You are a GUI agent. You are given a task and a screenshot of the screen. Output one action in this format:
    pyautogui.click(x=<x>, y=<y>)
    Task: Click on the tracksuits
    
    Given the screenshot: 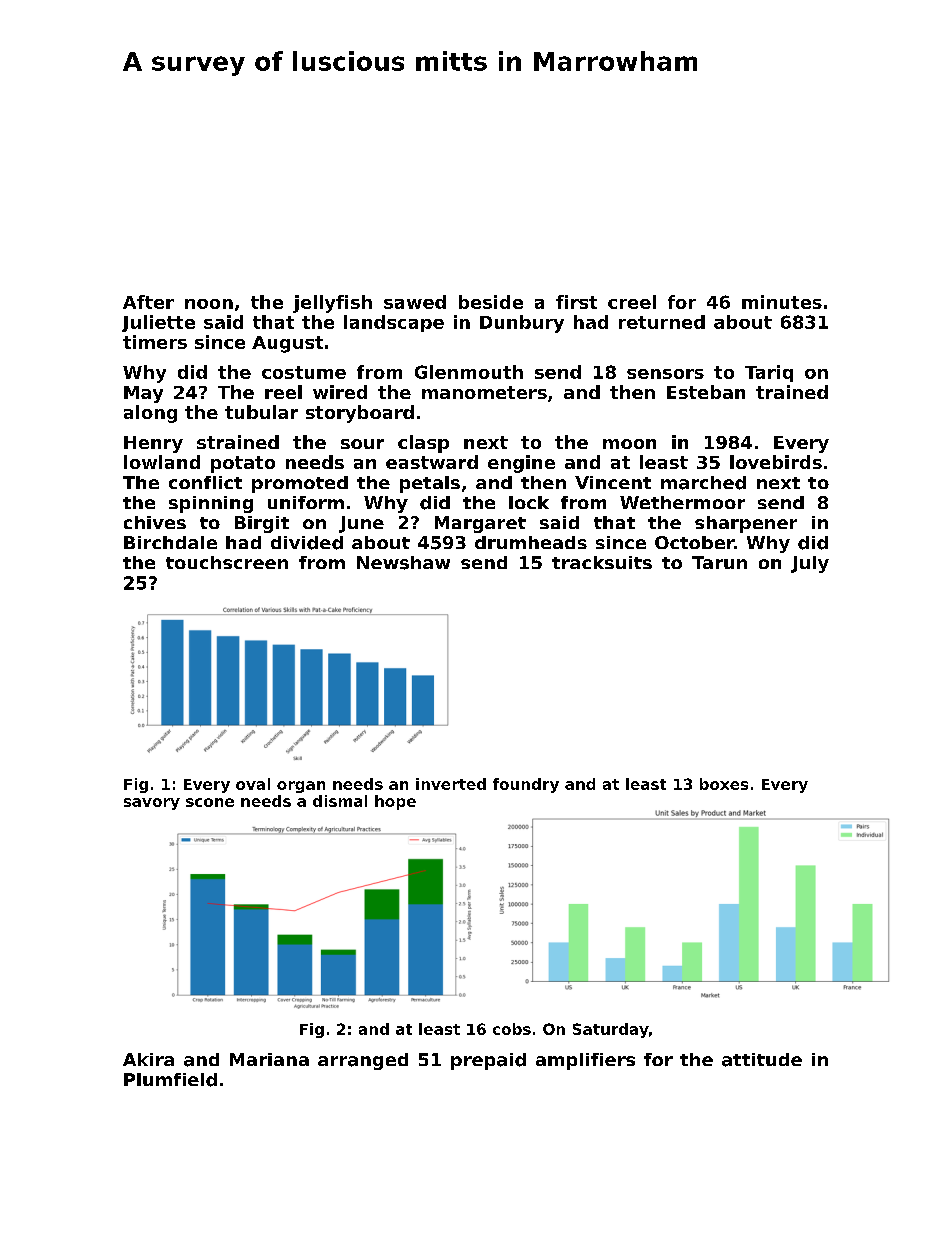 What is the action you would take?
    pyautogui.click(x=602, y=562)
